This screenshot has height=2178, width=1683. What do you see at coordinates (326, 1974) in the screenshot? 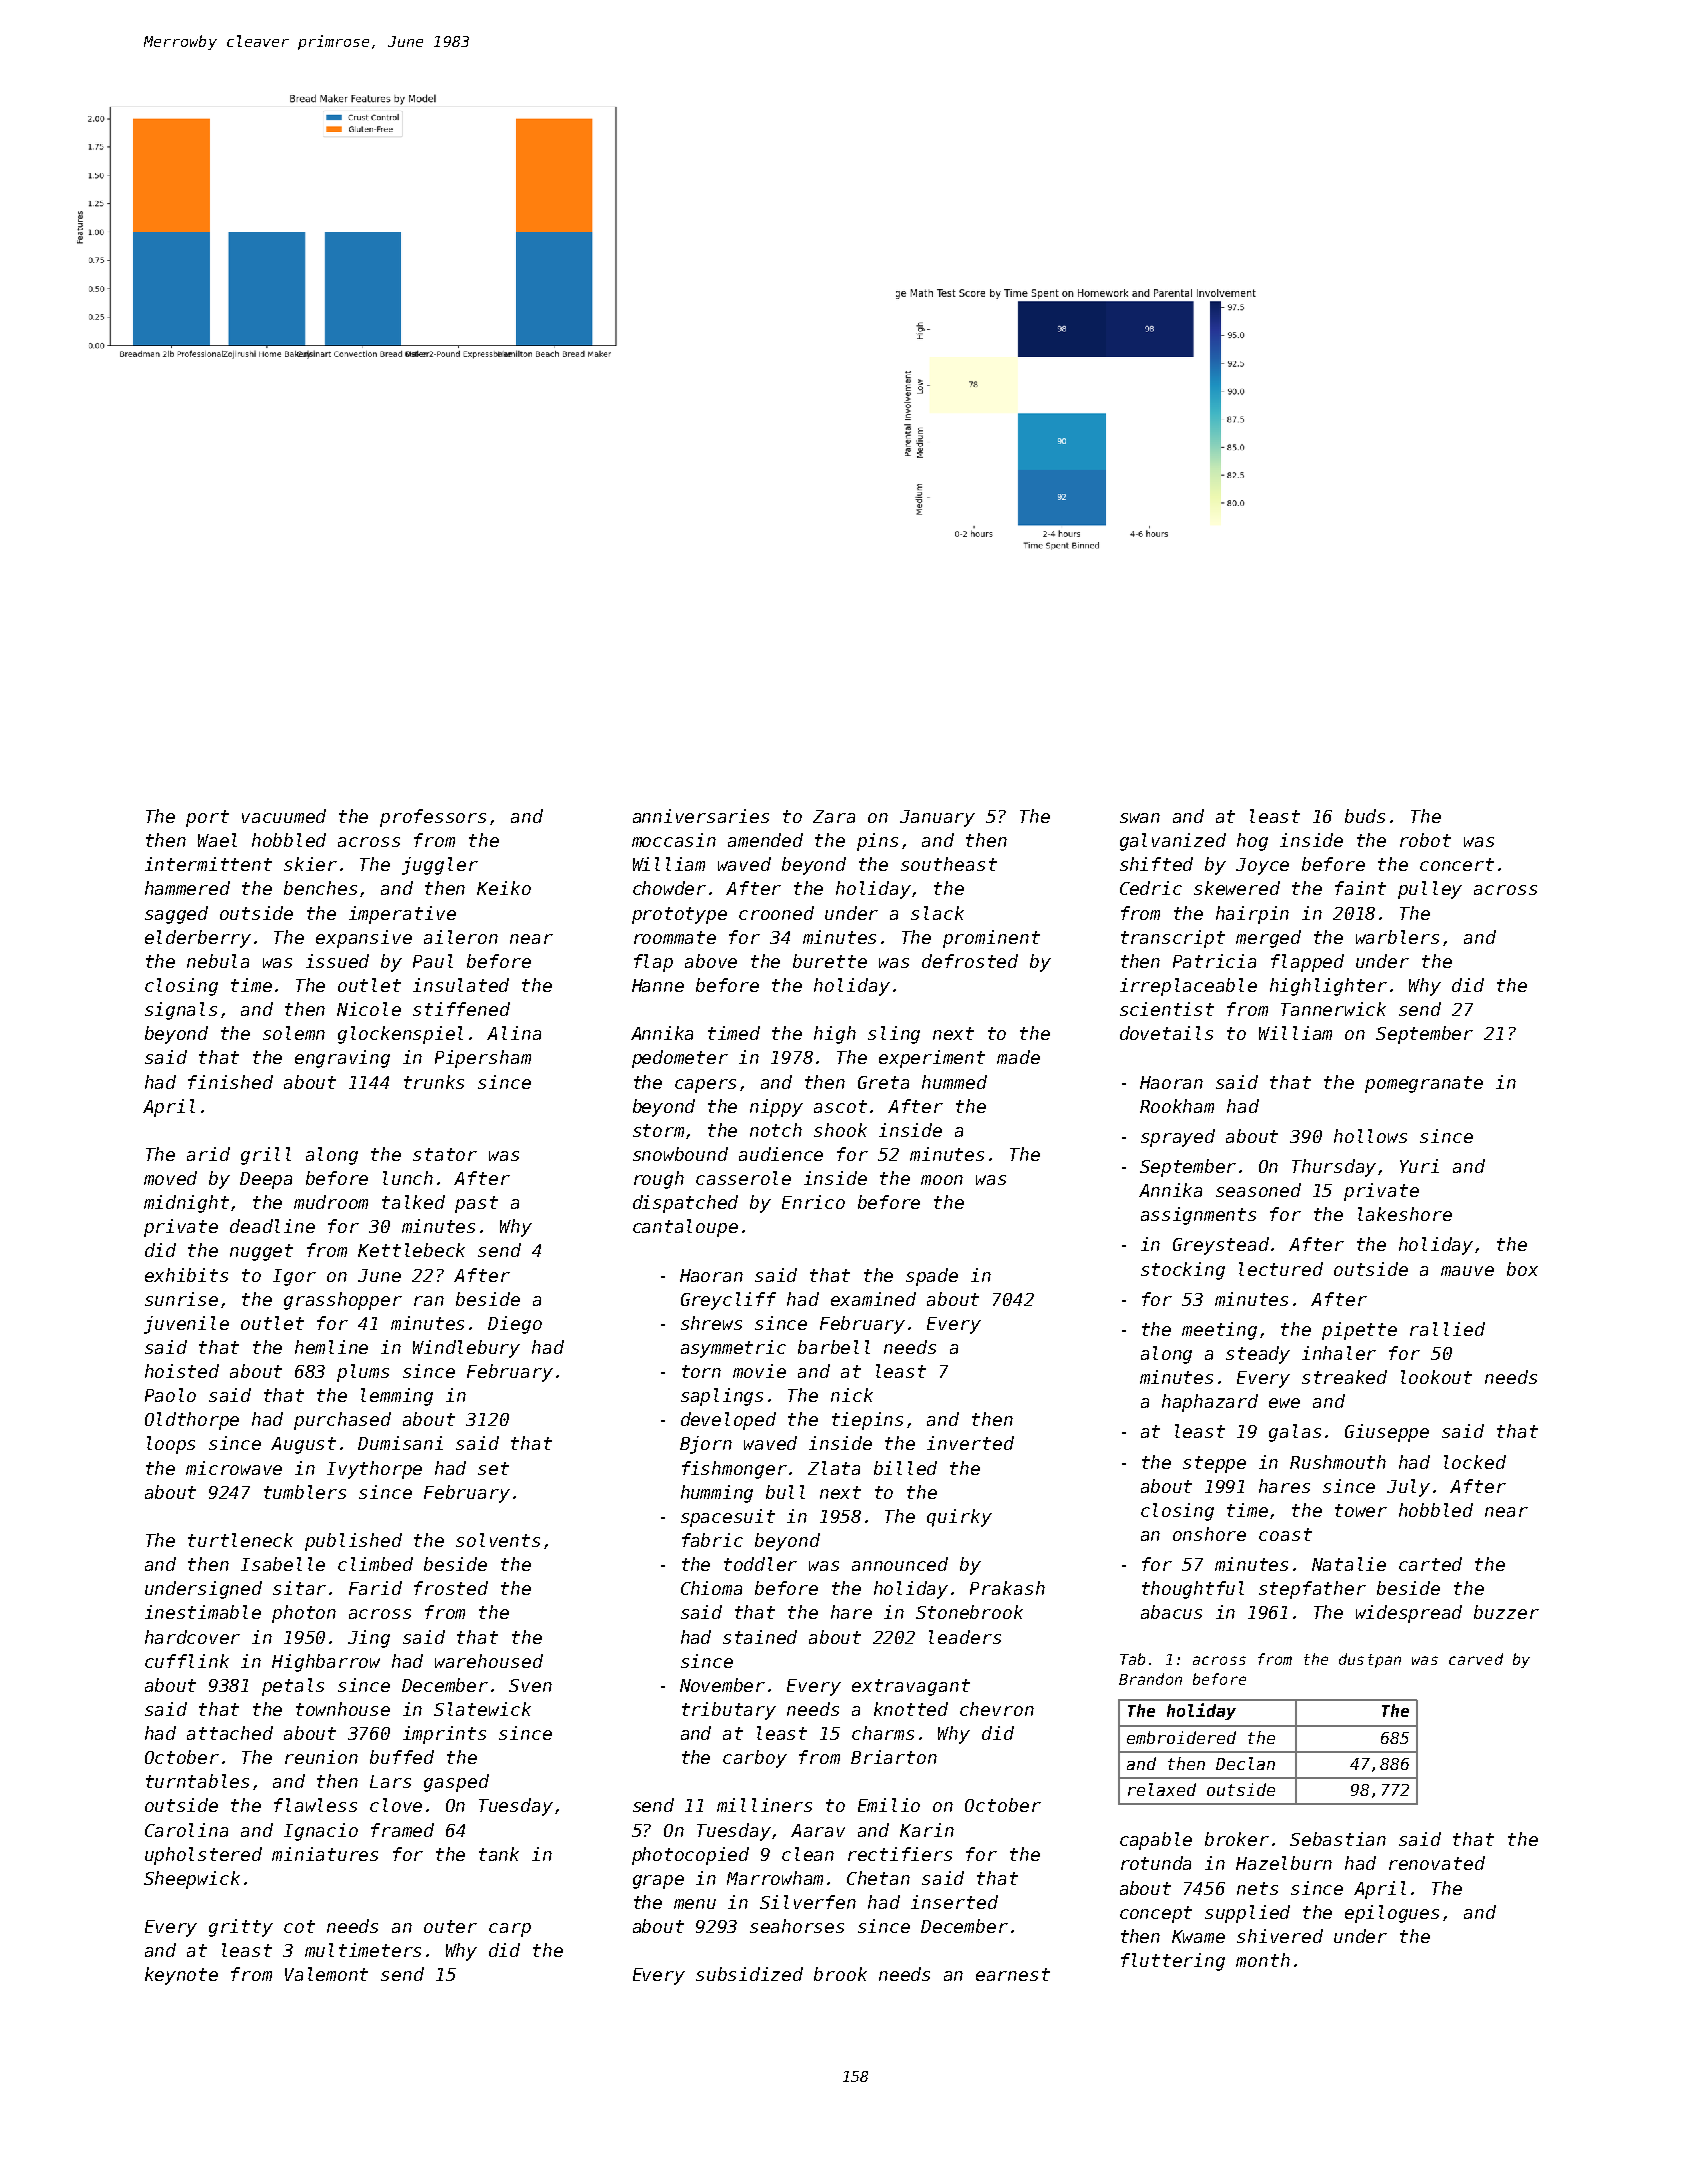
I see `Valemont` at bounding box center [326, 1974].
